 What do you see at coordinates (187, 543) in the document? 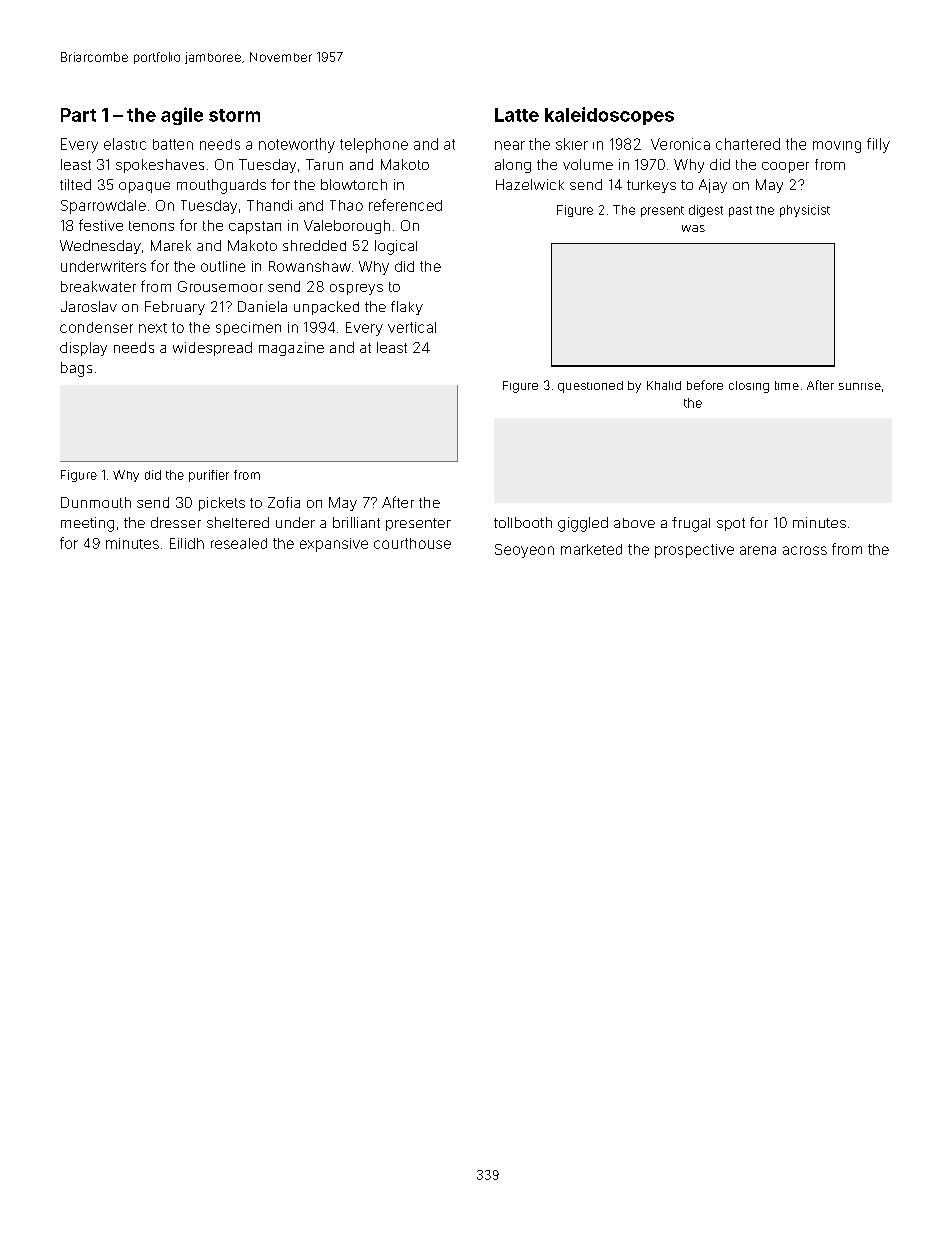
I see `Eilidh` at bounding box center [187, 543].
